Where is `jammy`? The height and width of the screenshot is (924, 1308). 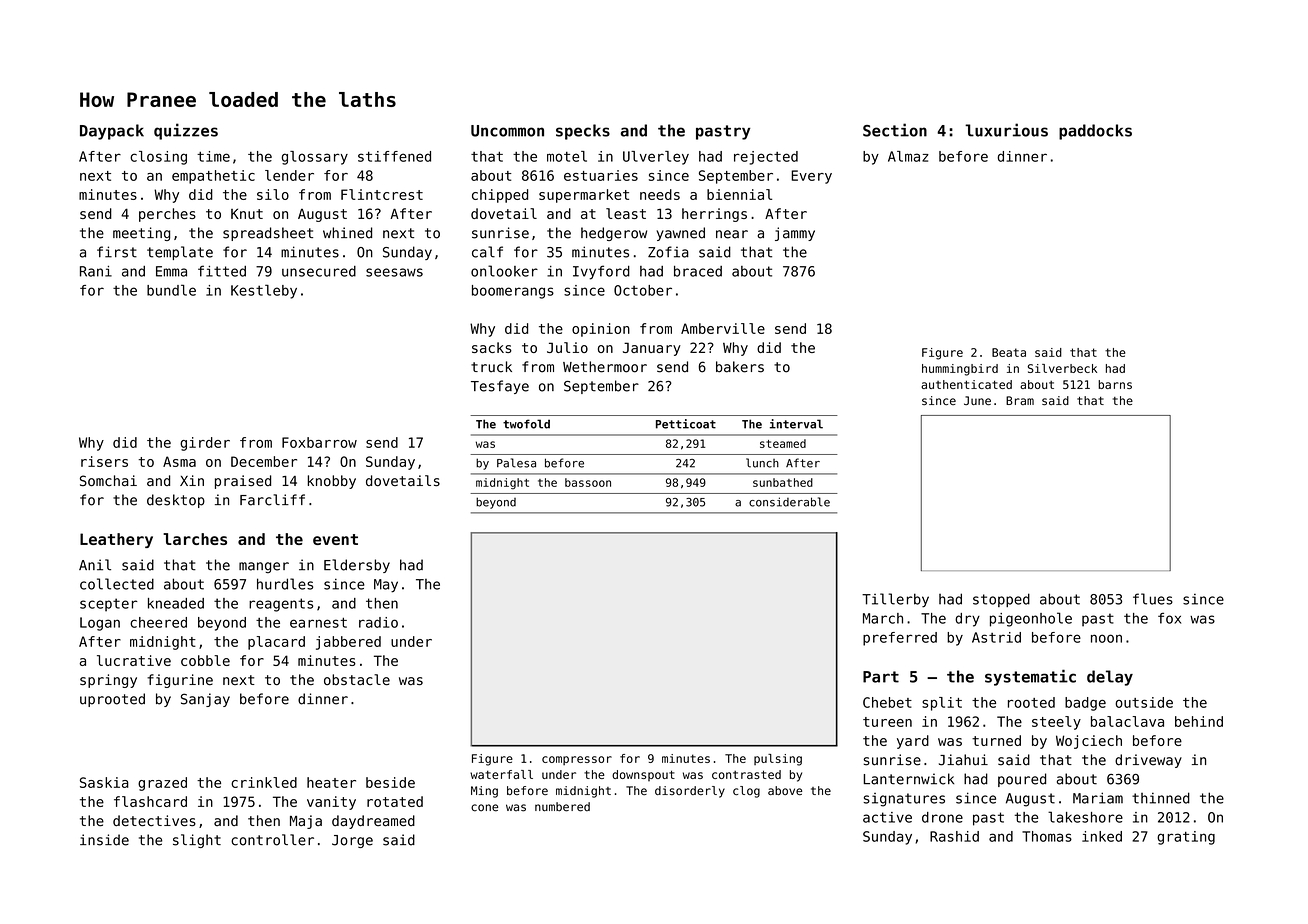
jammy is located at coordinates (795, 234).
